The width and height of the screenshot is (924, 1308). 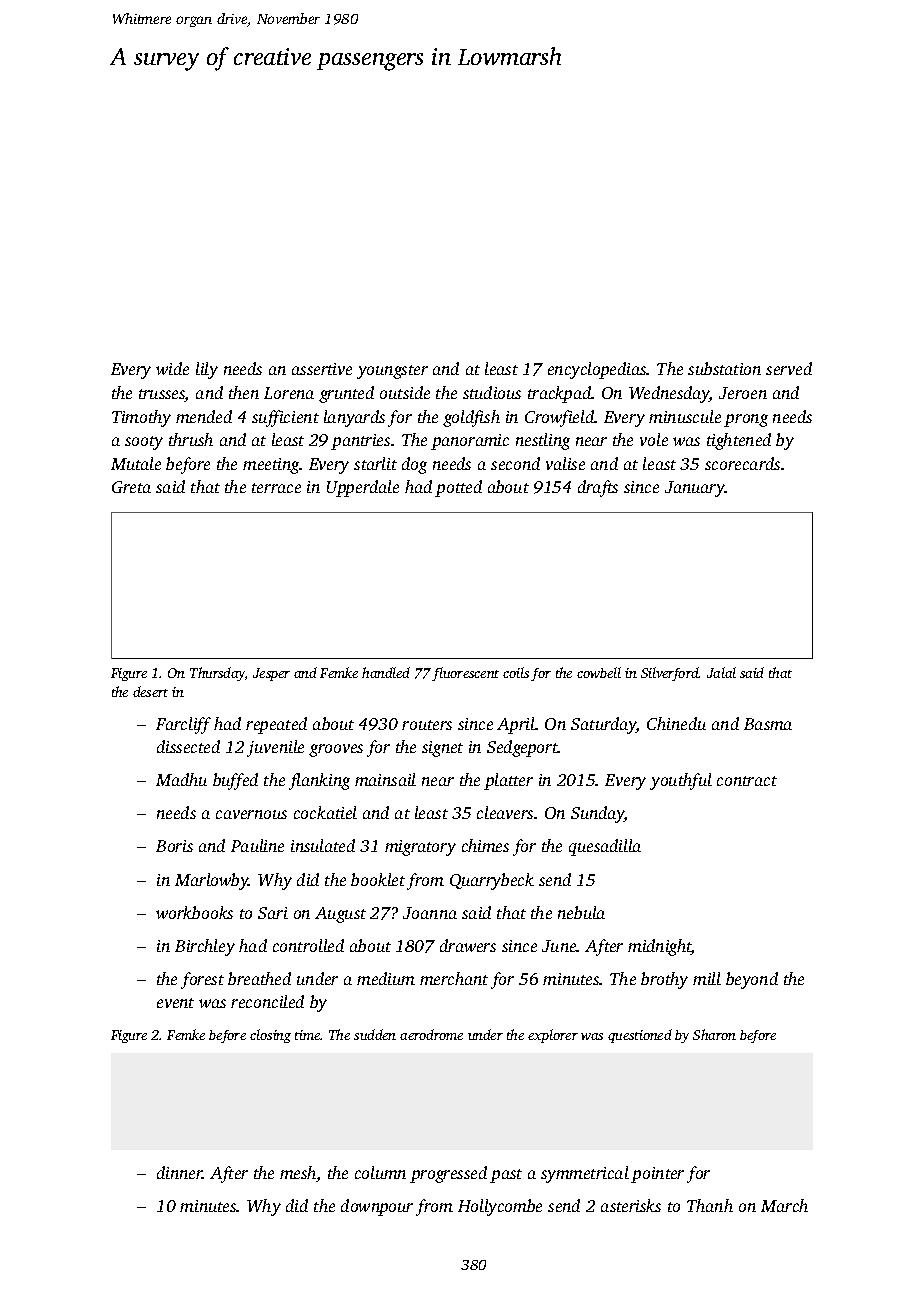 I want to click on potted, so click(x=458, y=488).
